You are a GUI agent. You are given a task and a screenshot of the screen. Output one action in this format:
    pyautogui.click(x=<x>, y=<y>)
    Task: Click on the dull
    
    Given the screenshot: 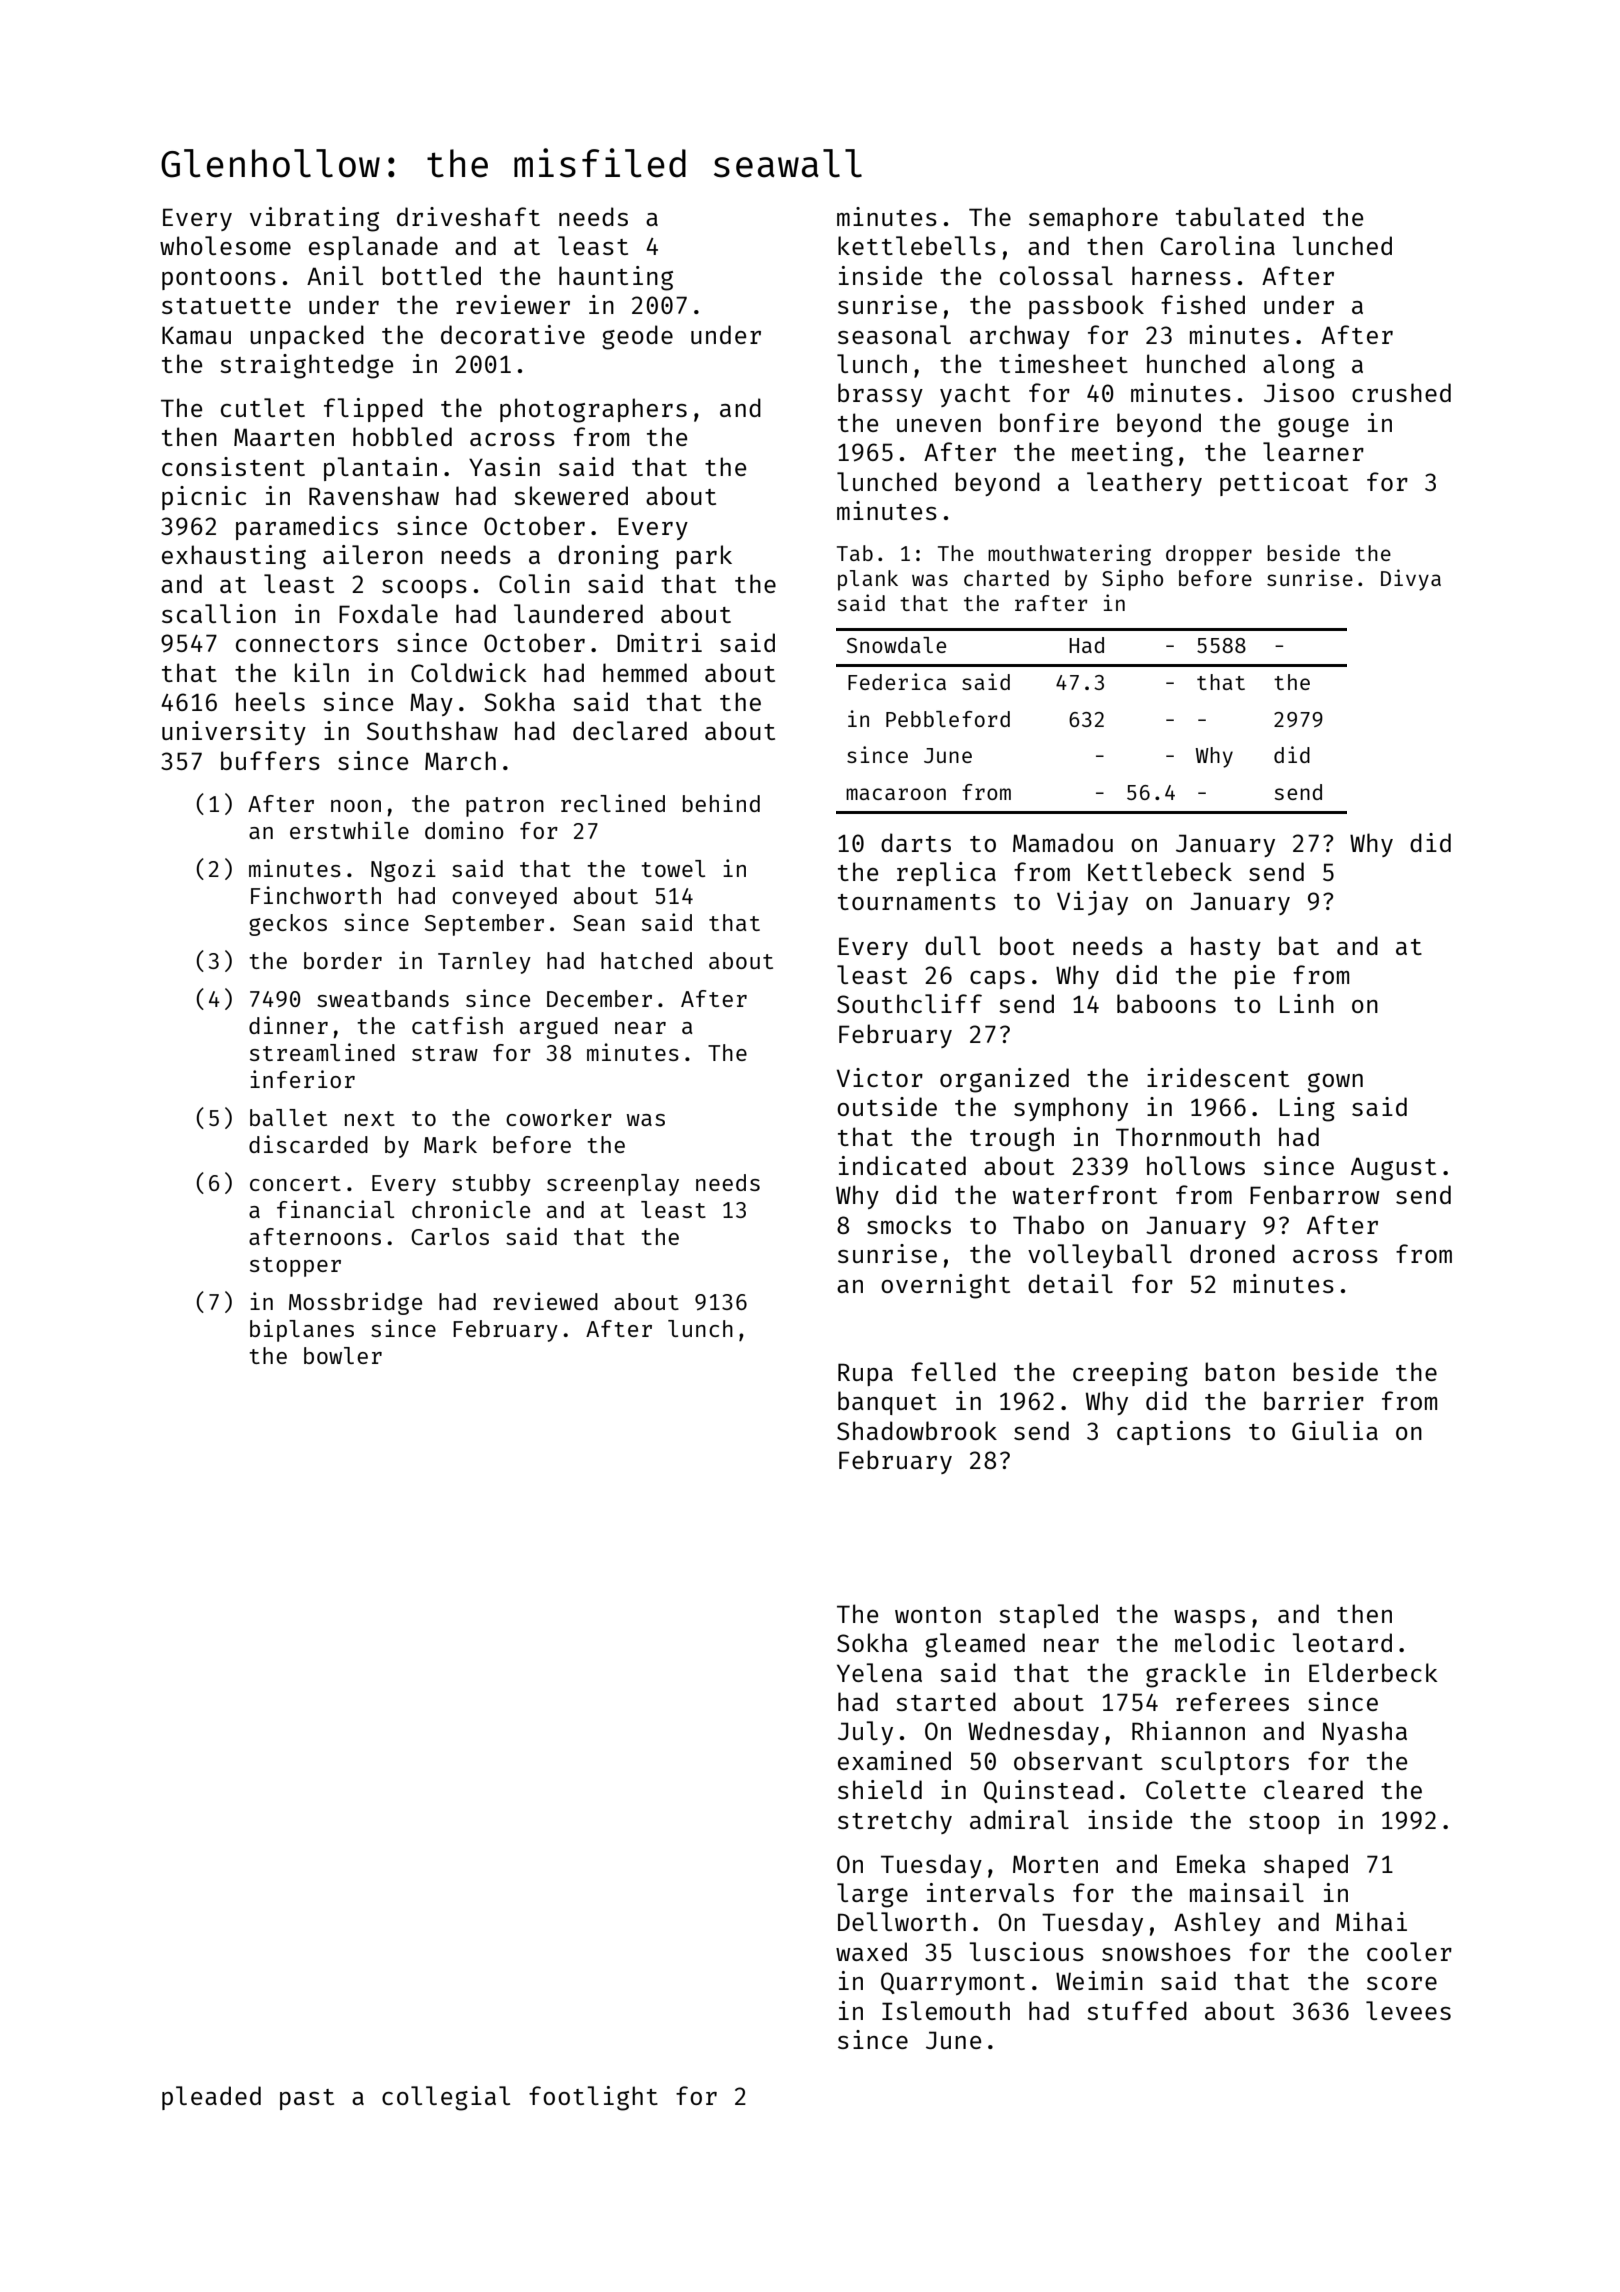 What is the action you would take?
    pyautogui.click(x=953, y=945)
